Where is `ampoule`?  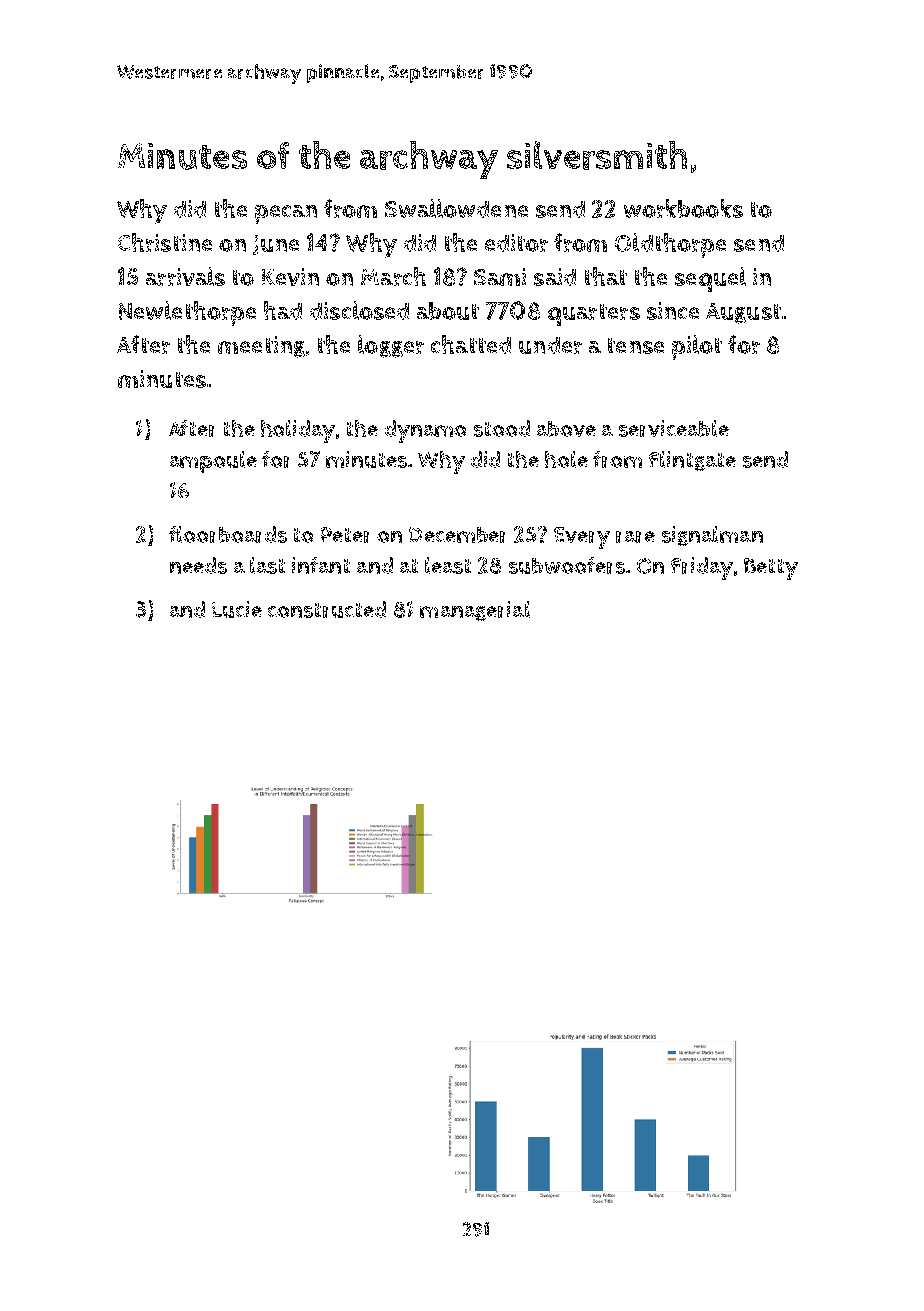 ampoule is located at coordinates (213, 462).
